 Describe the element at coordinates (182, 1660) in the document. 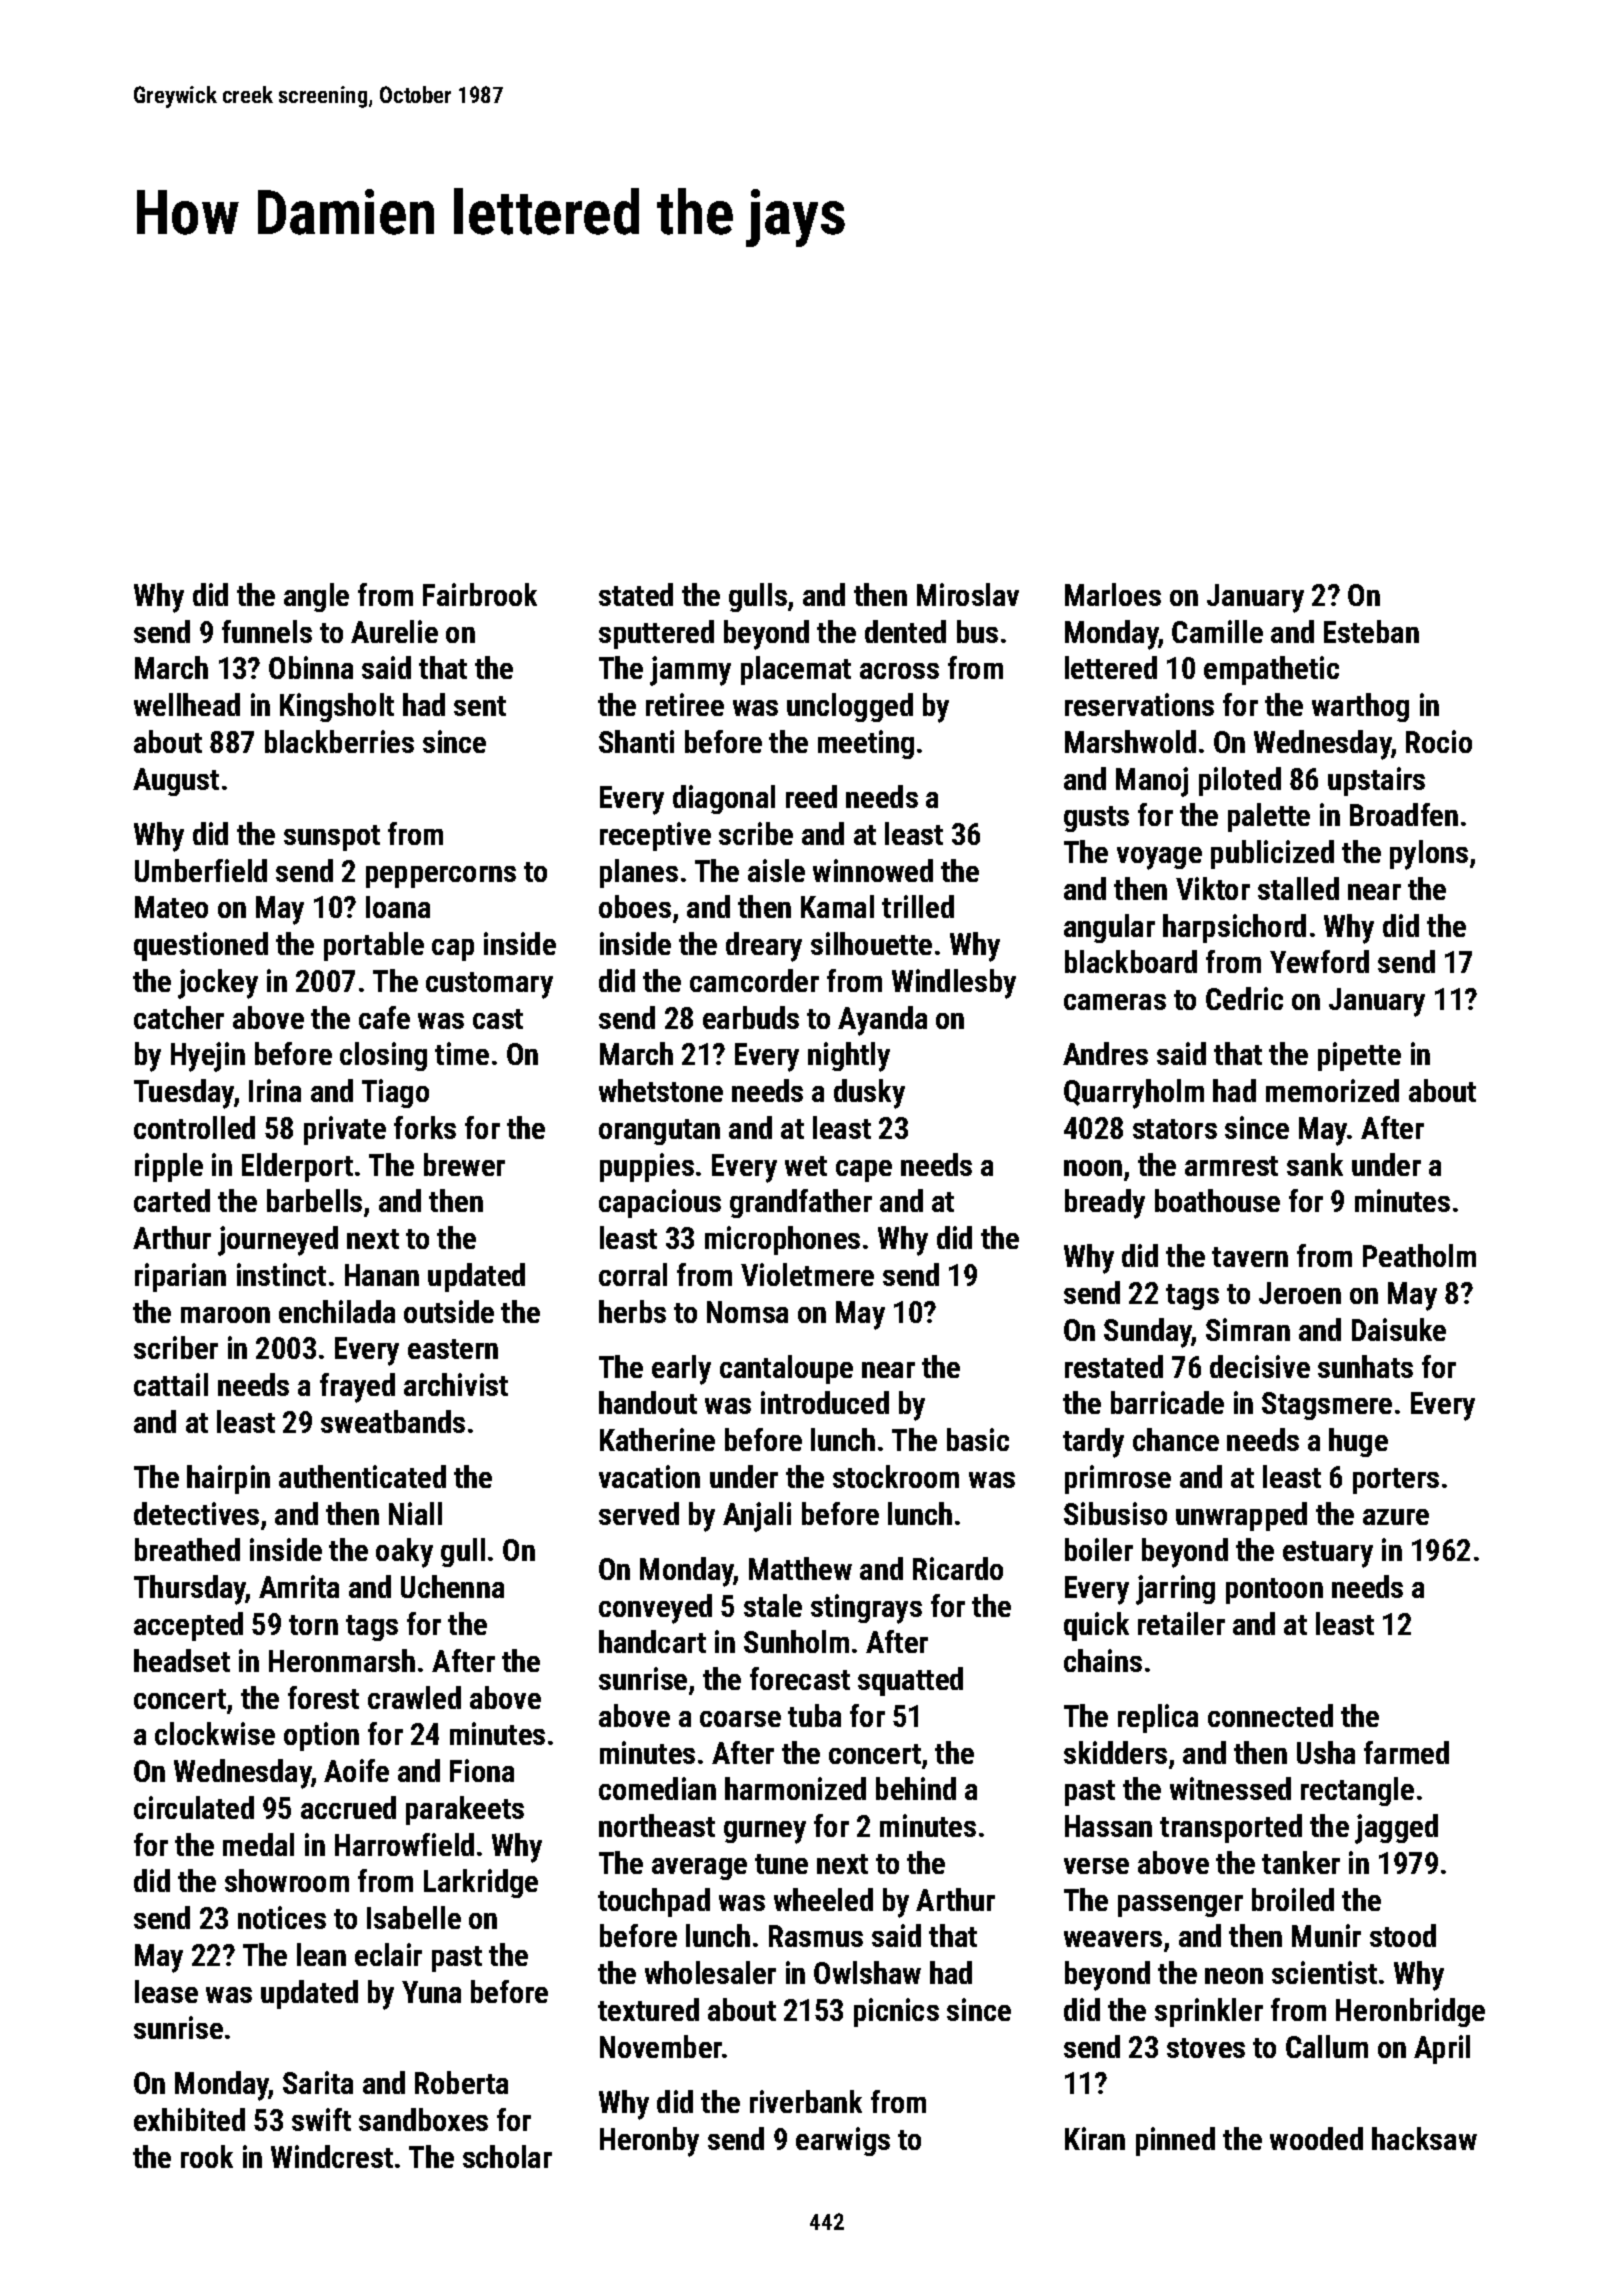

I see `headset` at that location.
